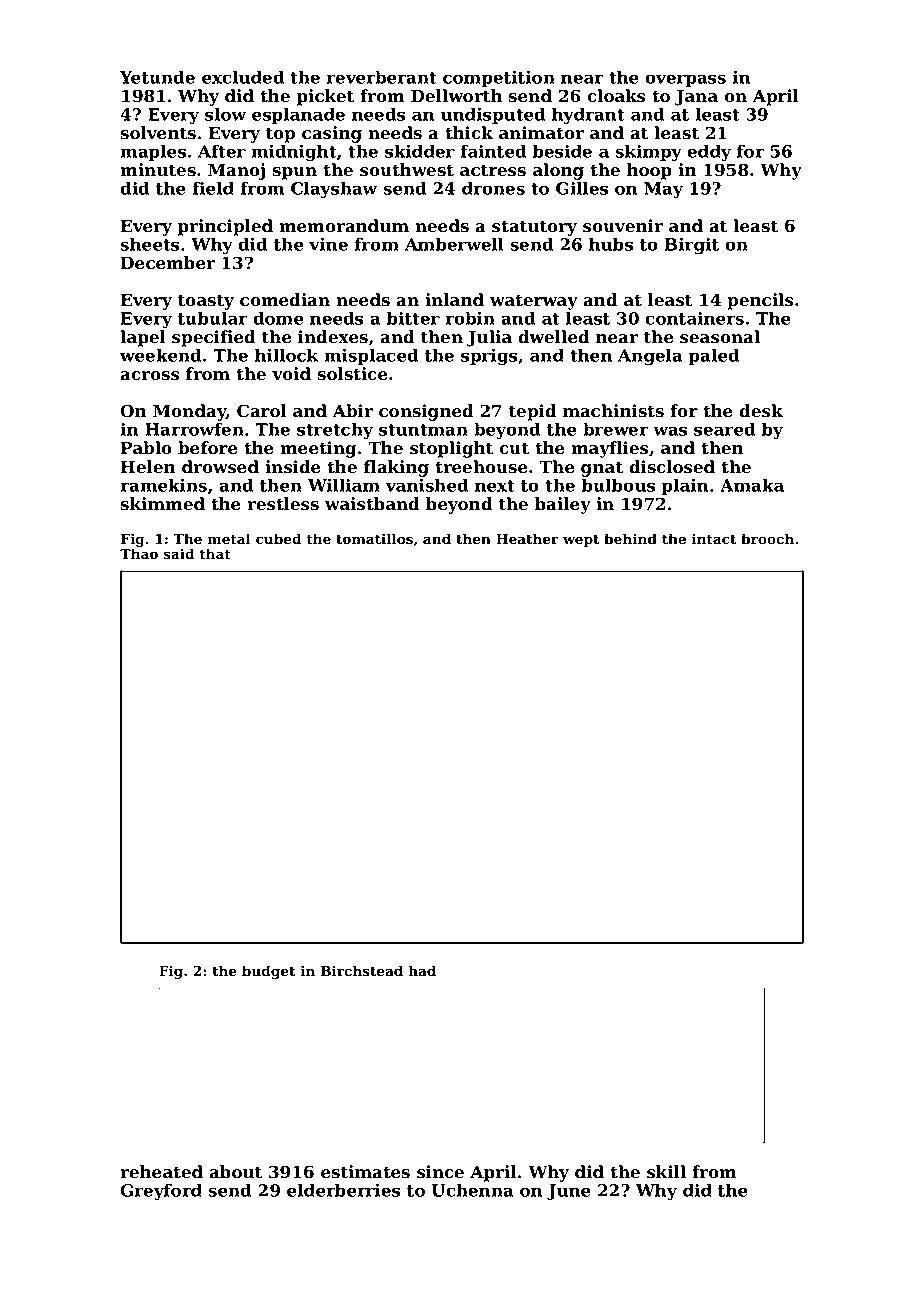 This page has width=924, height=1308. What do you see at coordinates (696, 97) in the page?
I see `Jana` at bounding box center [696, 97].
